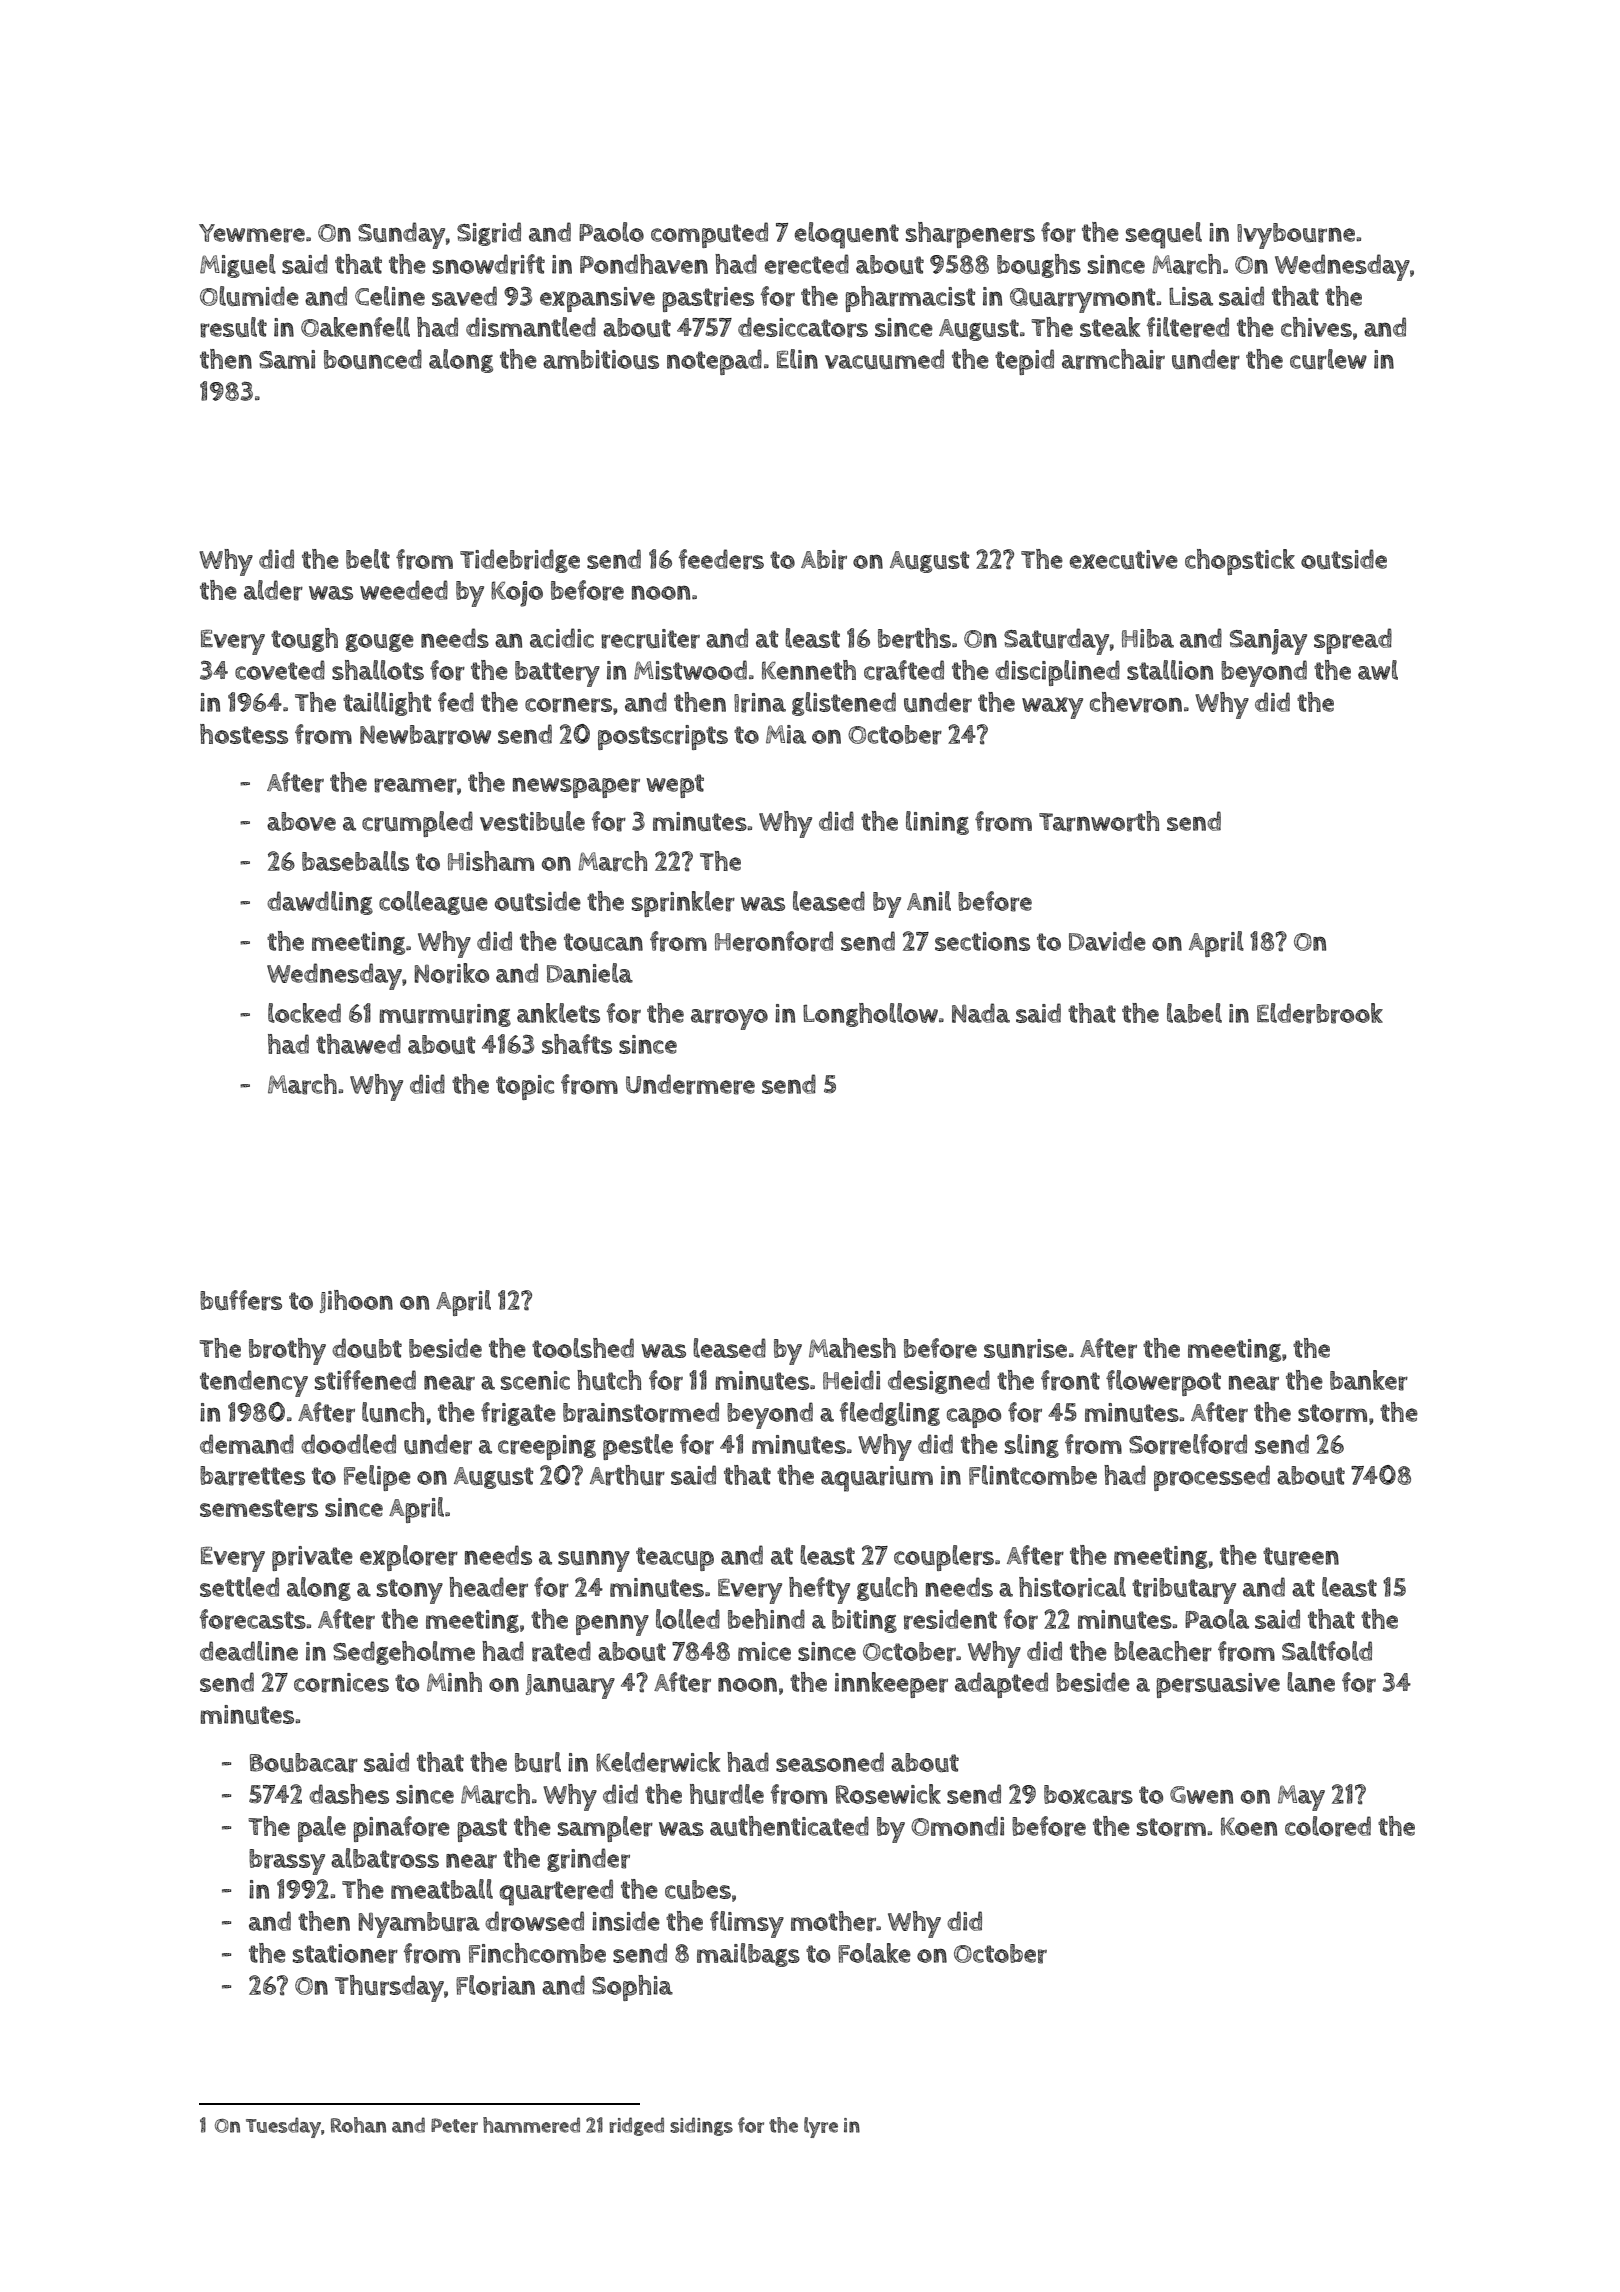 The image size is (1620, 2292). I want to click on Davide, so click(1107, 941).
